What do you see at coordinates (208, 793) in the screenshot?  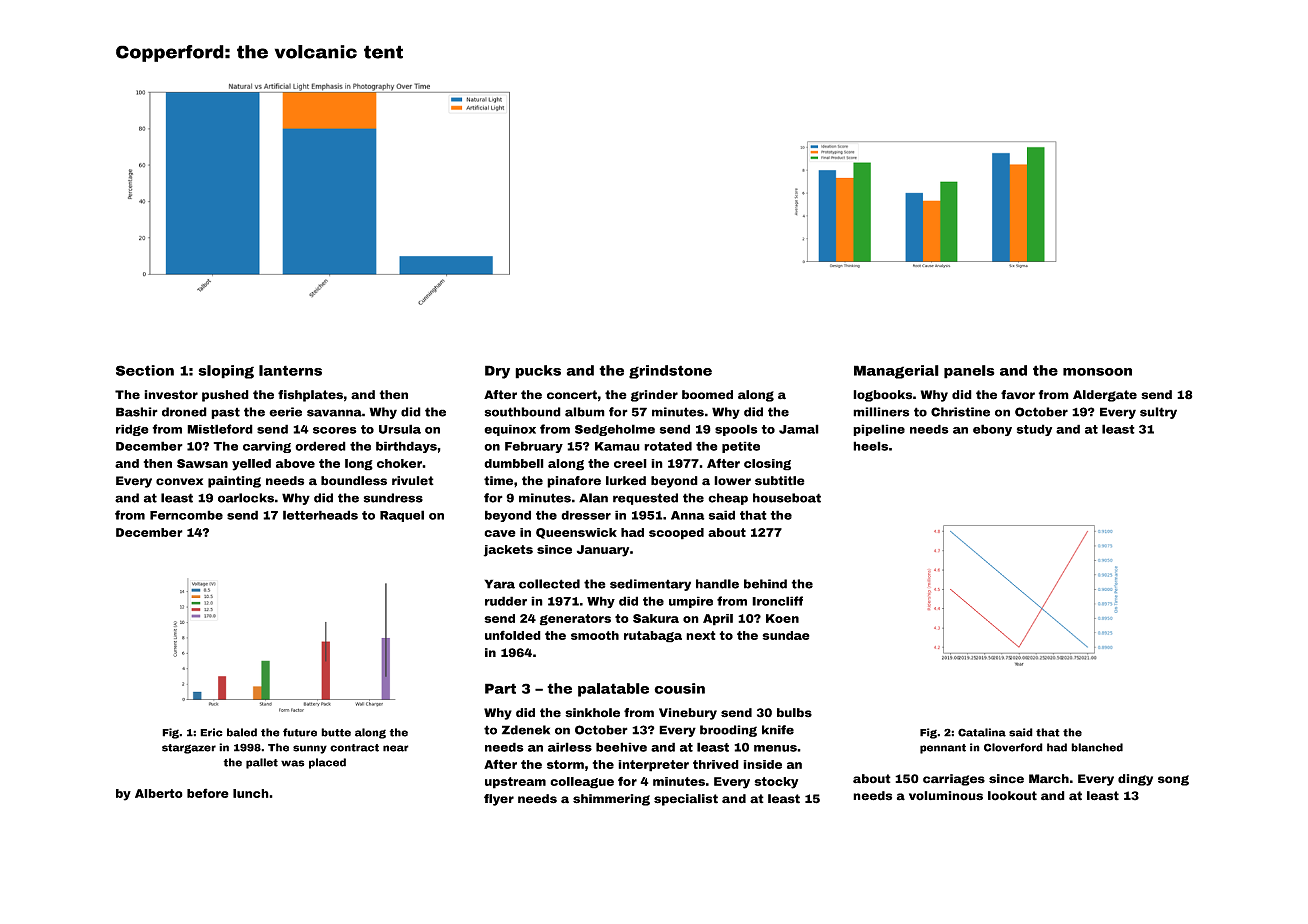 I see `before` at bounding box center [208, 793].
